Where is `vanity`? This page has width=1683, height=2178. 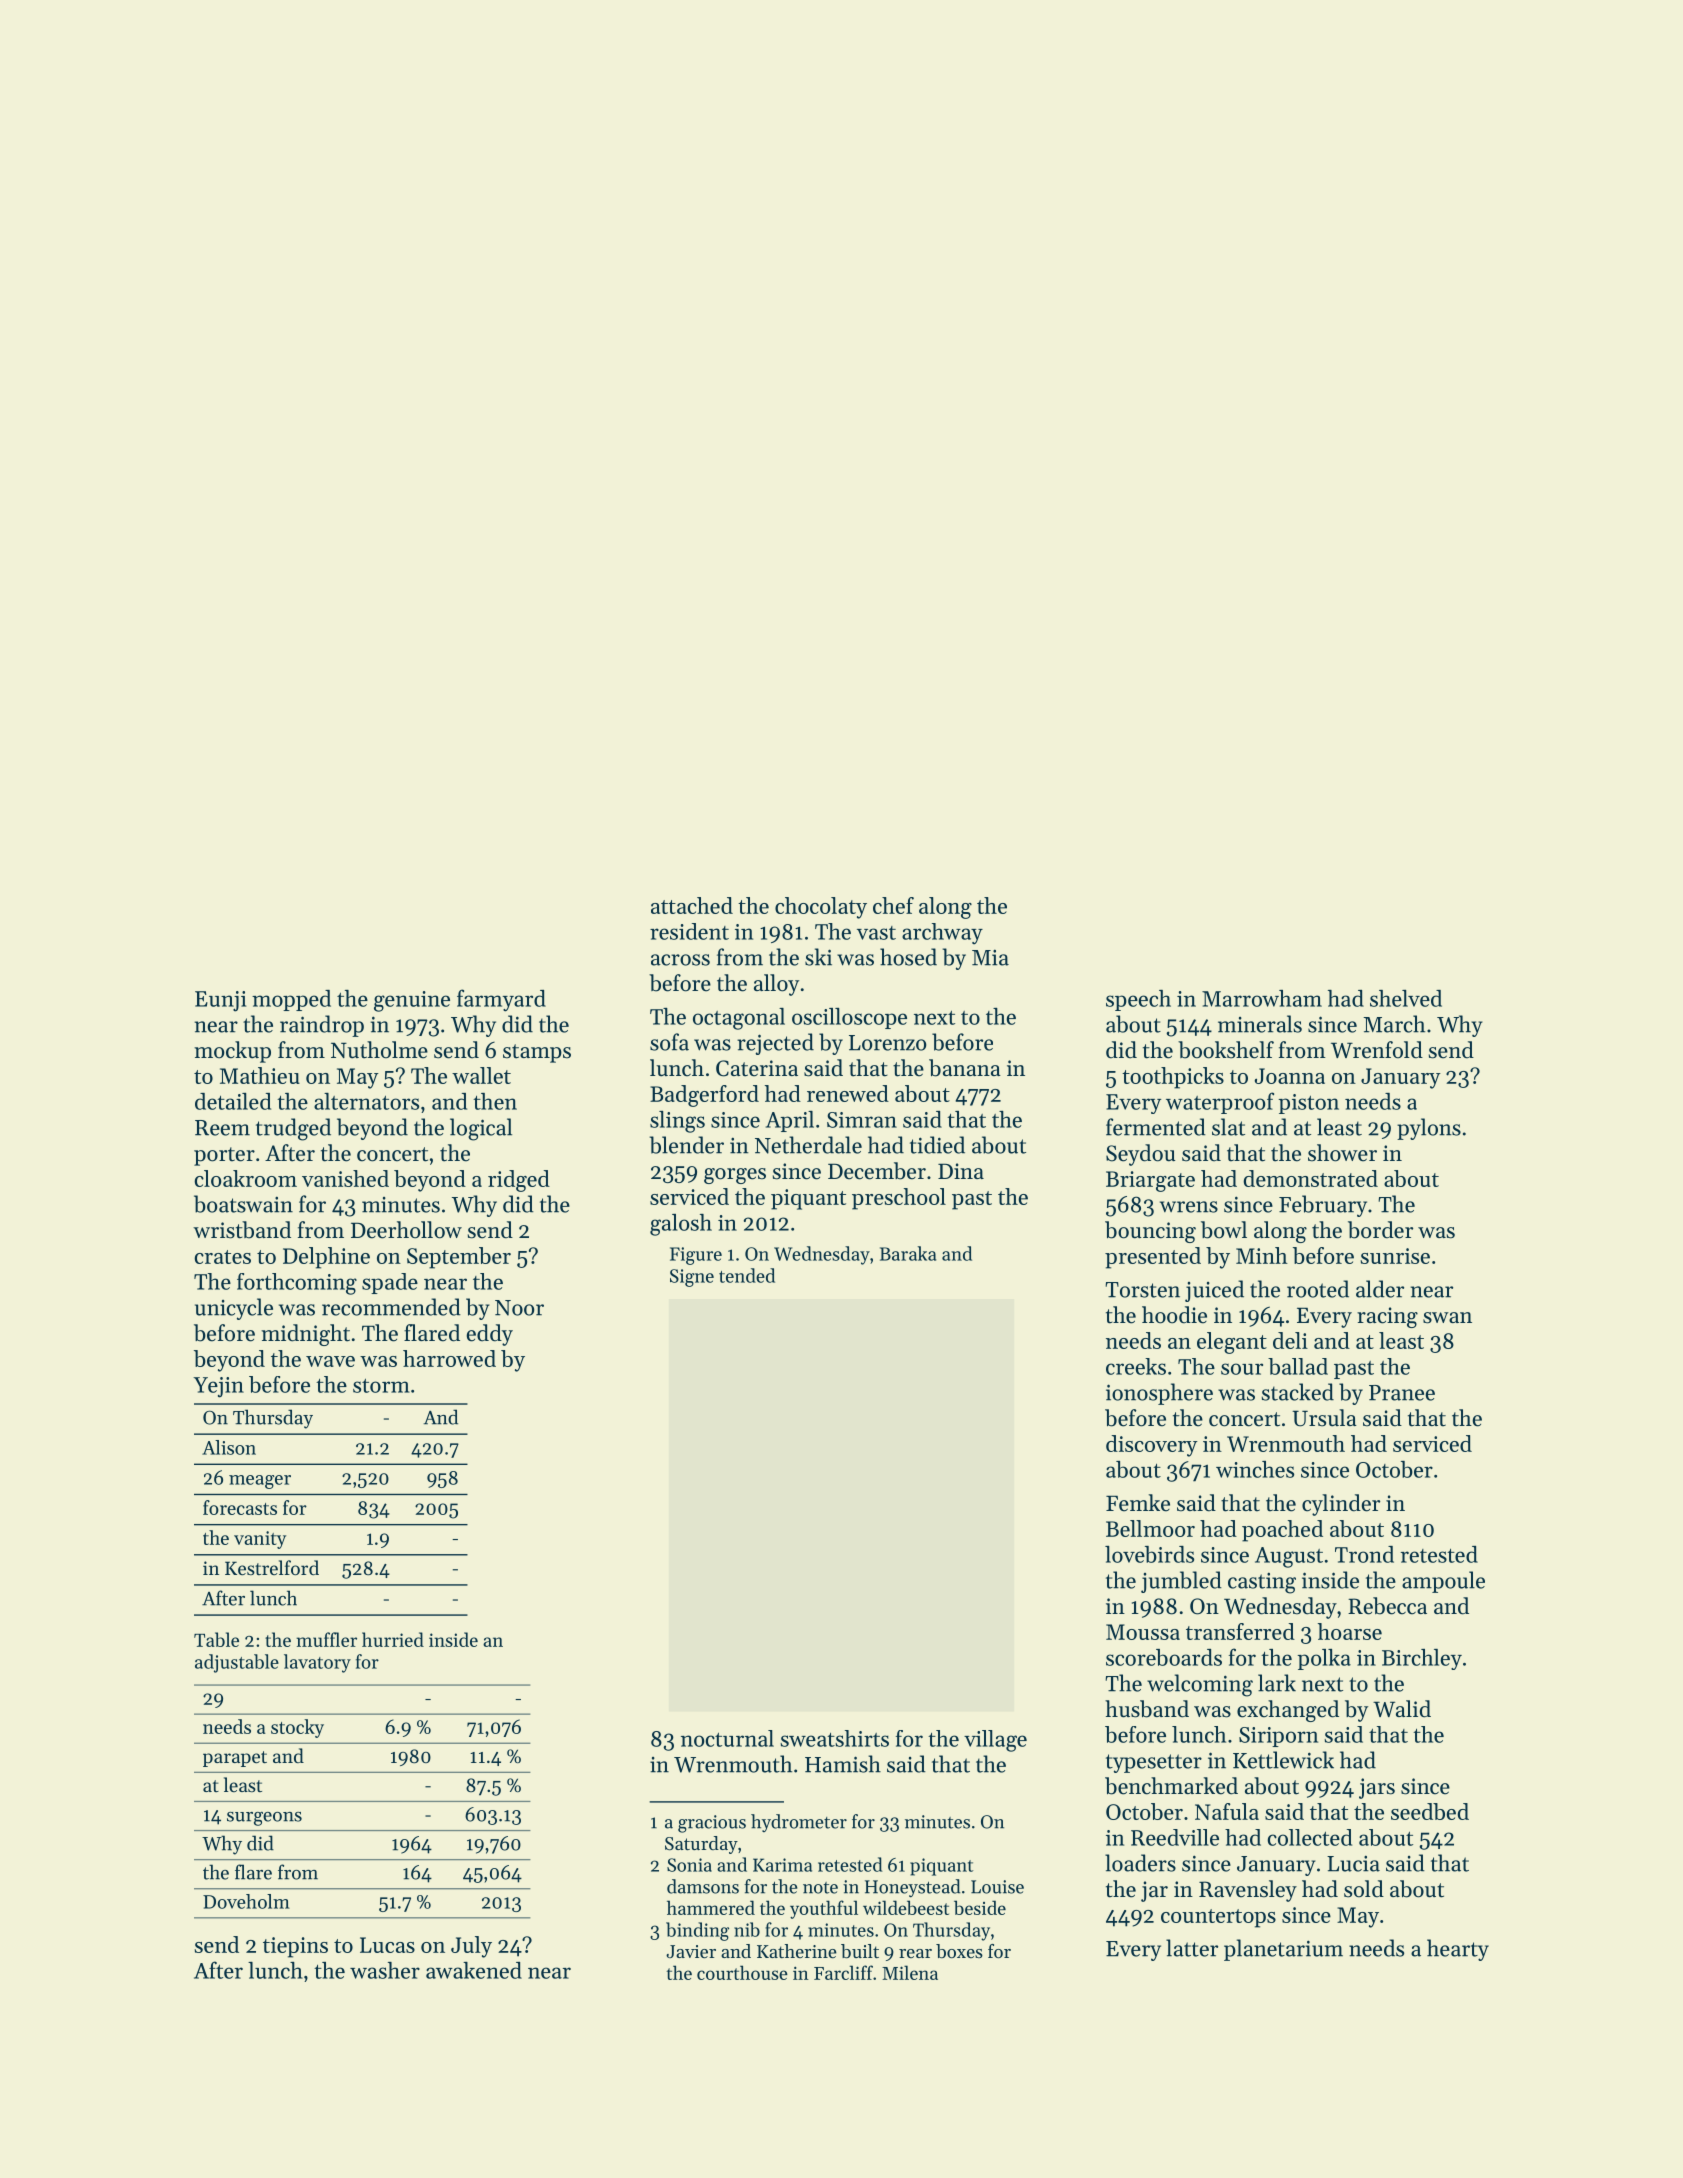 vanity is located at coordinates (260, 1540).
